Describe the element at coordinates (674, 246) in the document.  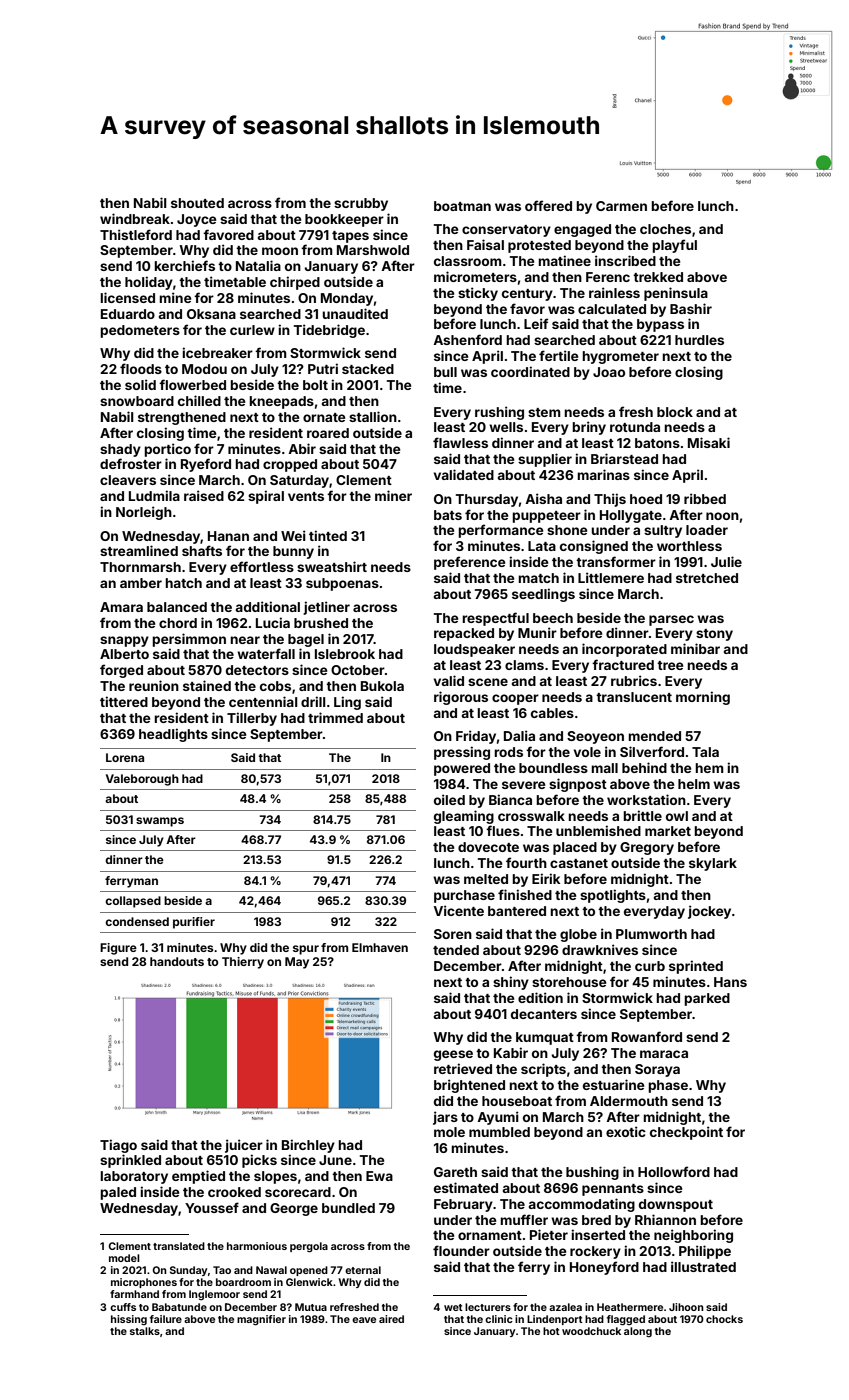
I see `playful` at that location.
